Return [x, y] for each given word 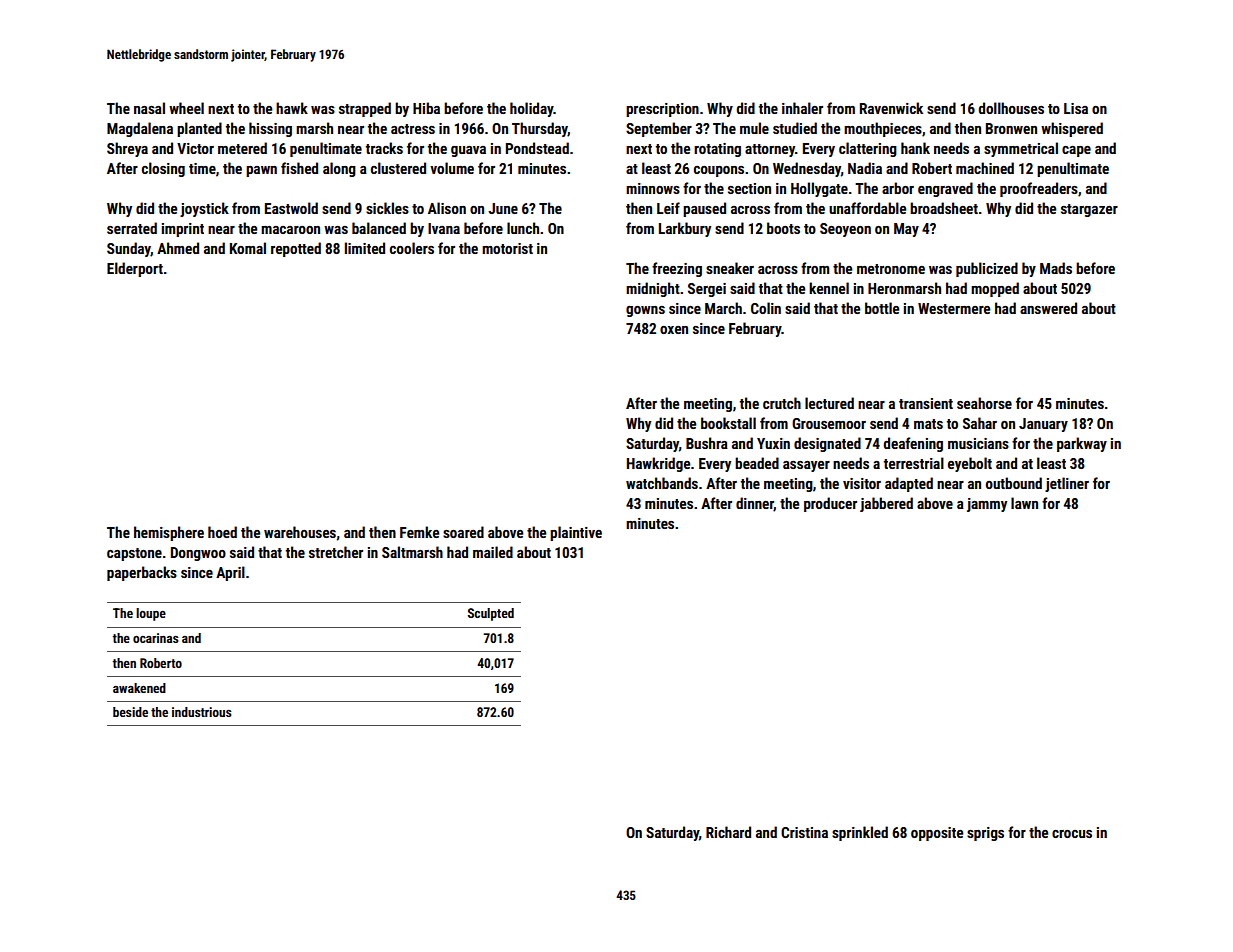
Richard [728, 832]
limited [365, 248]
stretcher [336, 552]
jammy [987, 505]
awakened [139, 688]
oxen [674, 330]
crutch [782, 403]
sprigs [985, 834]
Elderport [135, 269]
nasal [149, 108]
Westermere [954, 308]
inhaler [802, 108]
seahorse [984, 403]
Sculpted [491, 614]
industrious [202, 712]
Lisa [1076, 108]
